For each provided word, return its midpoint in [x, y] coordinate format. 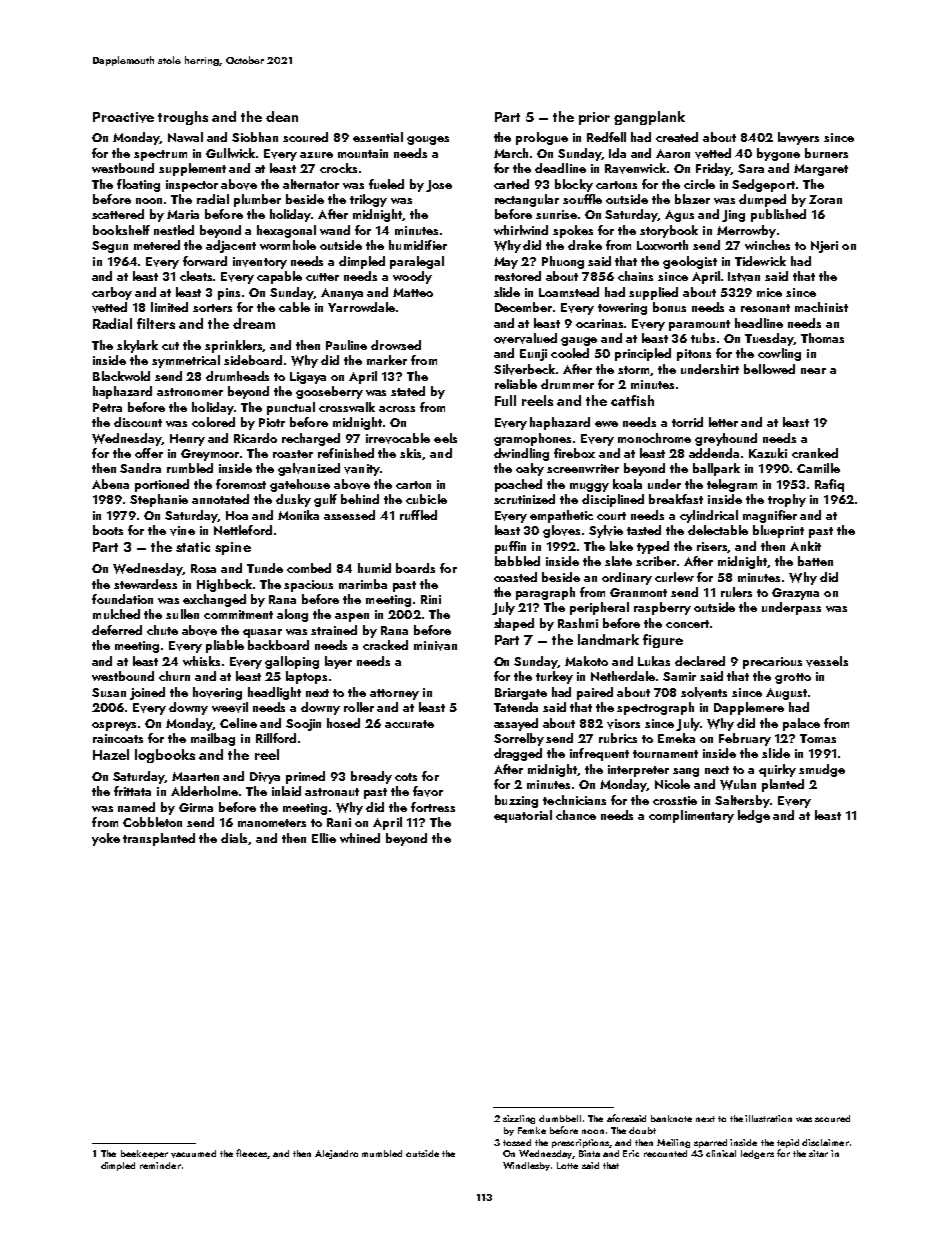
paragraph [545, 593]
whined [360, 838]
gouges [428, 140]
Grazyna [795, 594]
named [136, 807]
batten [815, 561]
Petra [107, 407]
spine [233, 548]
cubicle [426, 499]
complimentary [691, 816]
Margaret [821, 170]
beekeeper [144, 1154]
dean [282, 116]
